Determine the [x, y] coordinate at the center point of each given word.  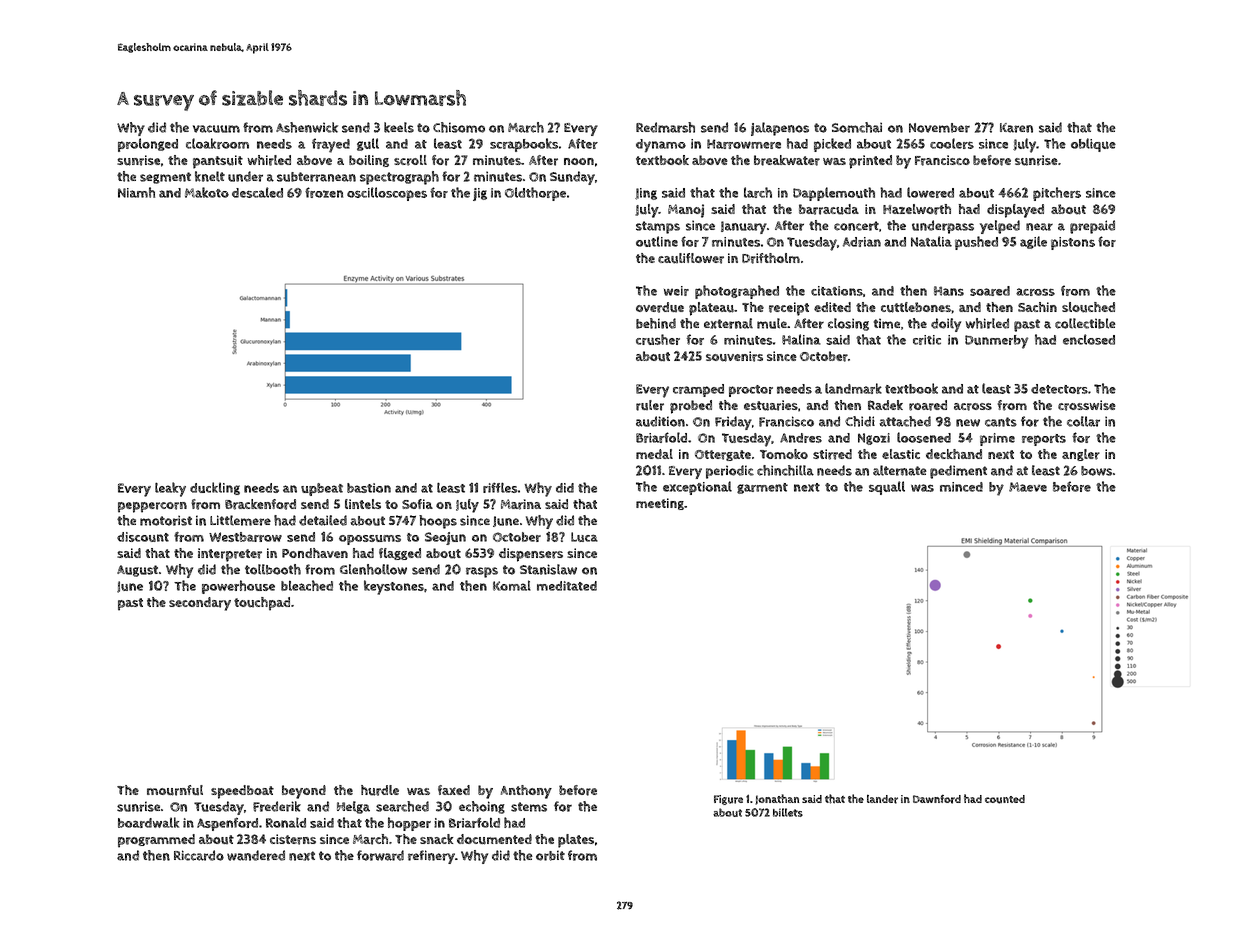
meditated [567, 586]
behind [656, 323]
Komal [512, 585]
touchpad [262, 604]
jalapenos [780, 129]
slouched [1088, 307]
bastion [369, 488]
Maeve [1028, 487]
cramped [698, 390]
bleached [307, 585]
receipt [789, 309]
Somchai [857, 127]
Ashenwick [307, 127]
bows [1096, 471]
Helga [353, 807]
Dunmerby [996, 342]
